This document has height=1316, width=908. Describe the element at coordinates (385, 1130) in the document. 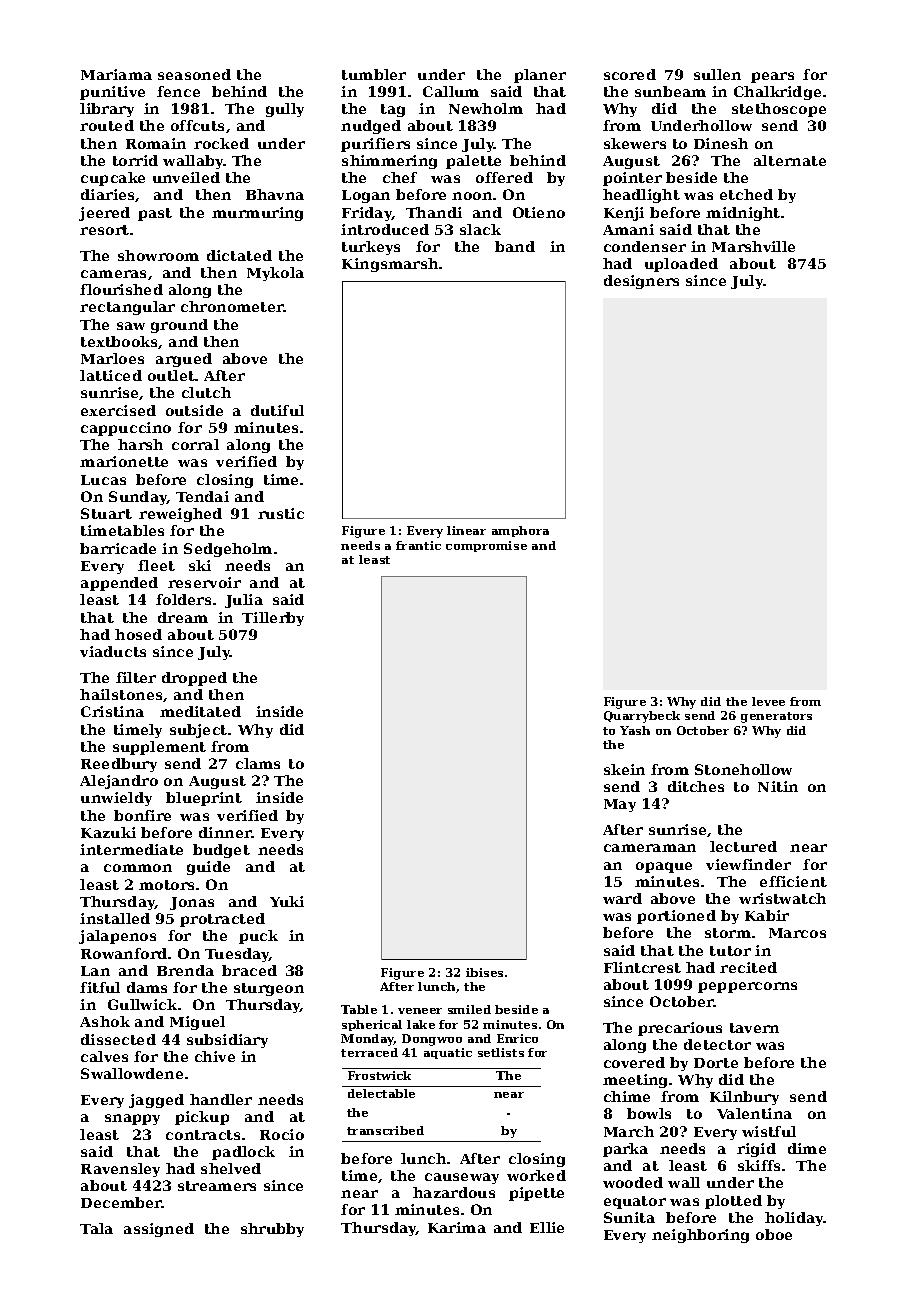

I see `transcribed` at that location.
